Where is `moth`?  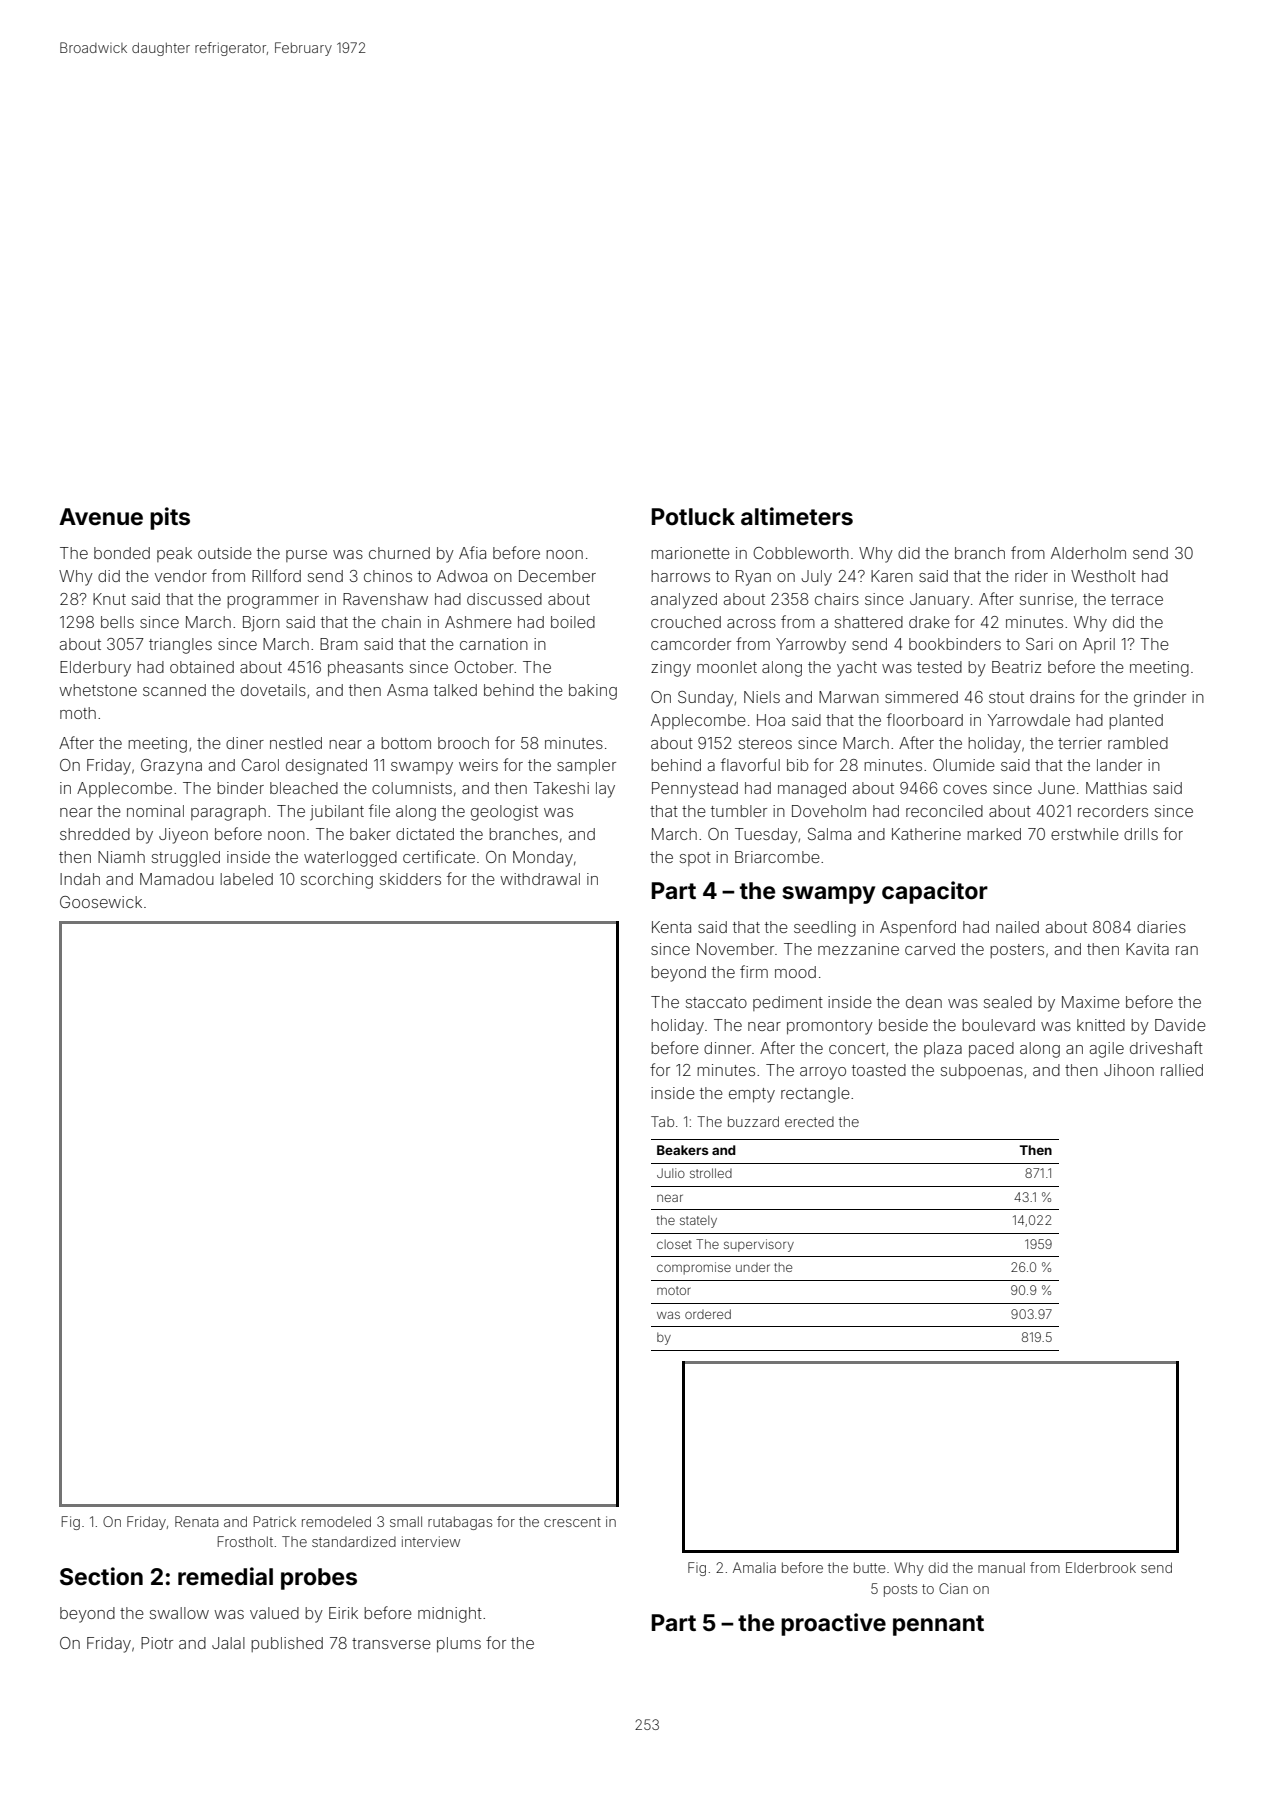 moth is located at coordinates (78, 713).
